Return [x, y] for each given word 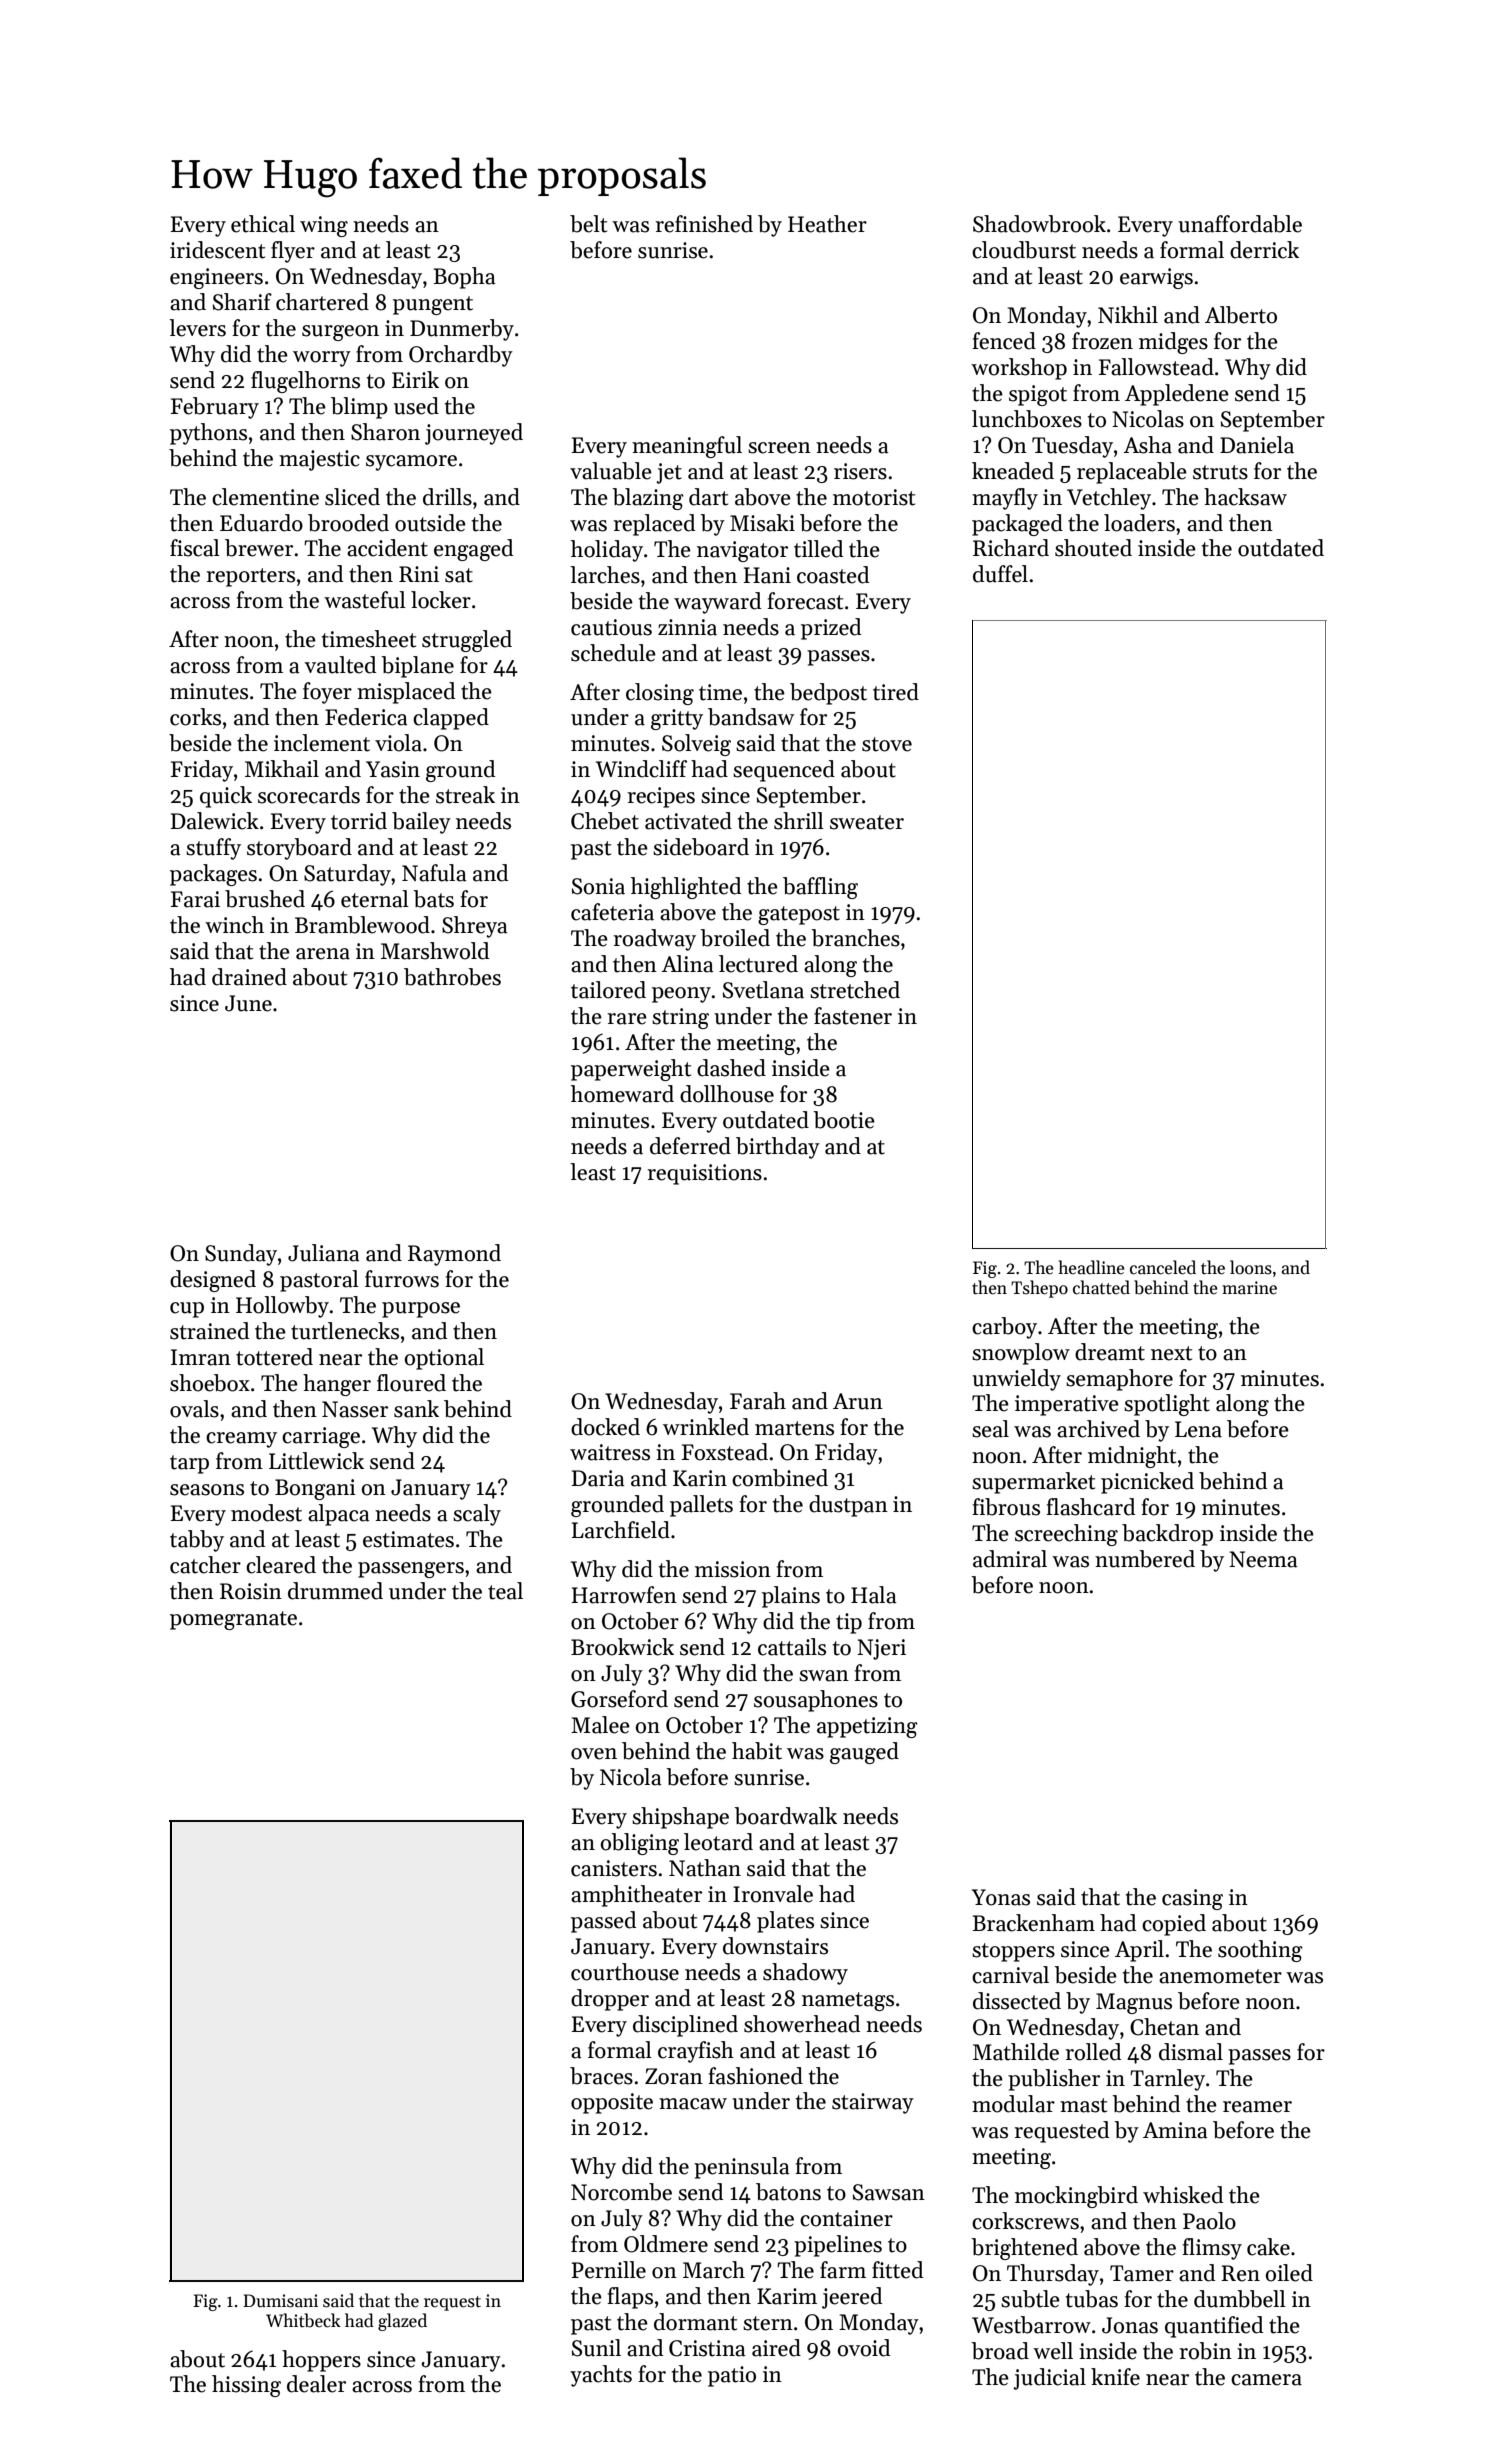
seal [990, 1429]
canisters [614, 1868]
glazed [402, 2322]
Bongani [315, 1489]
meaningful [687, 447]
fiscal [195, 548]
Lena [1198, 1429]
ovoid [863, 2348]
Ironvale [773, 1894]
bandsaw [751, 717]
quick [226, 797]
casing [1192, 1899]
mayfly [1005, 499]
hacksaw [1245, 497]
